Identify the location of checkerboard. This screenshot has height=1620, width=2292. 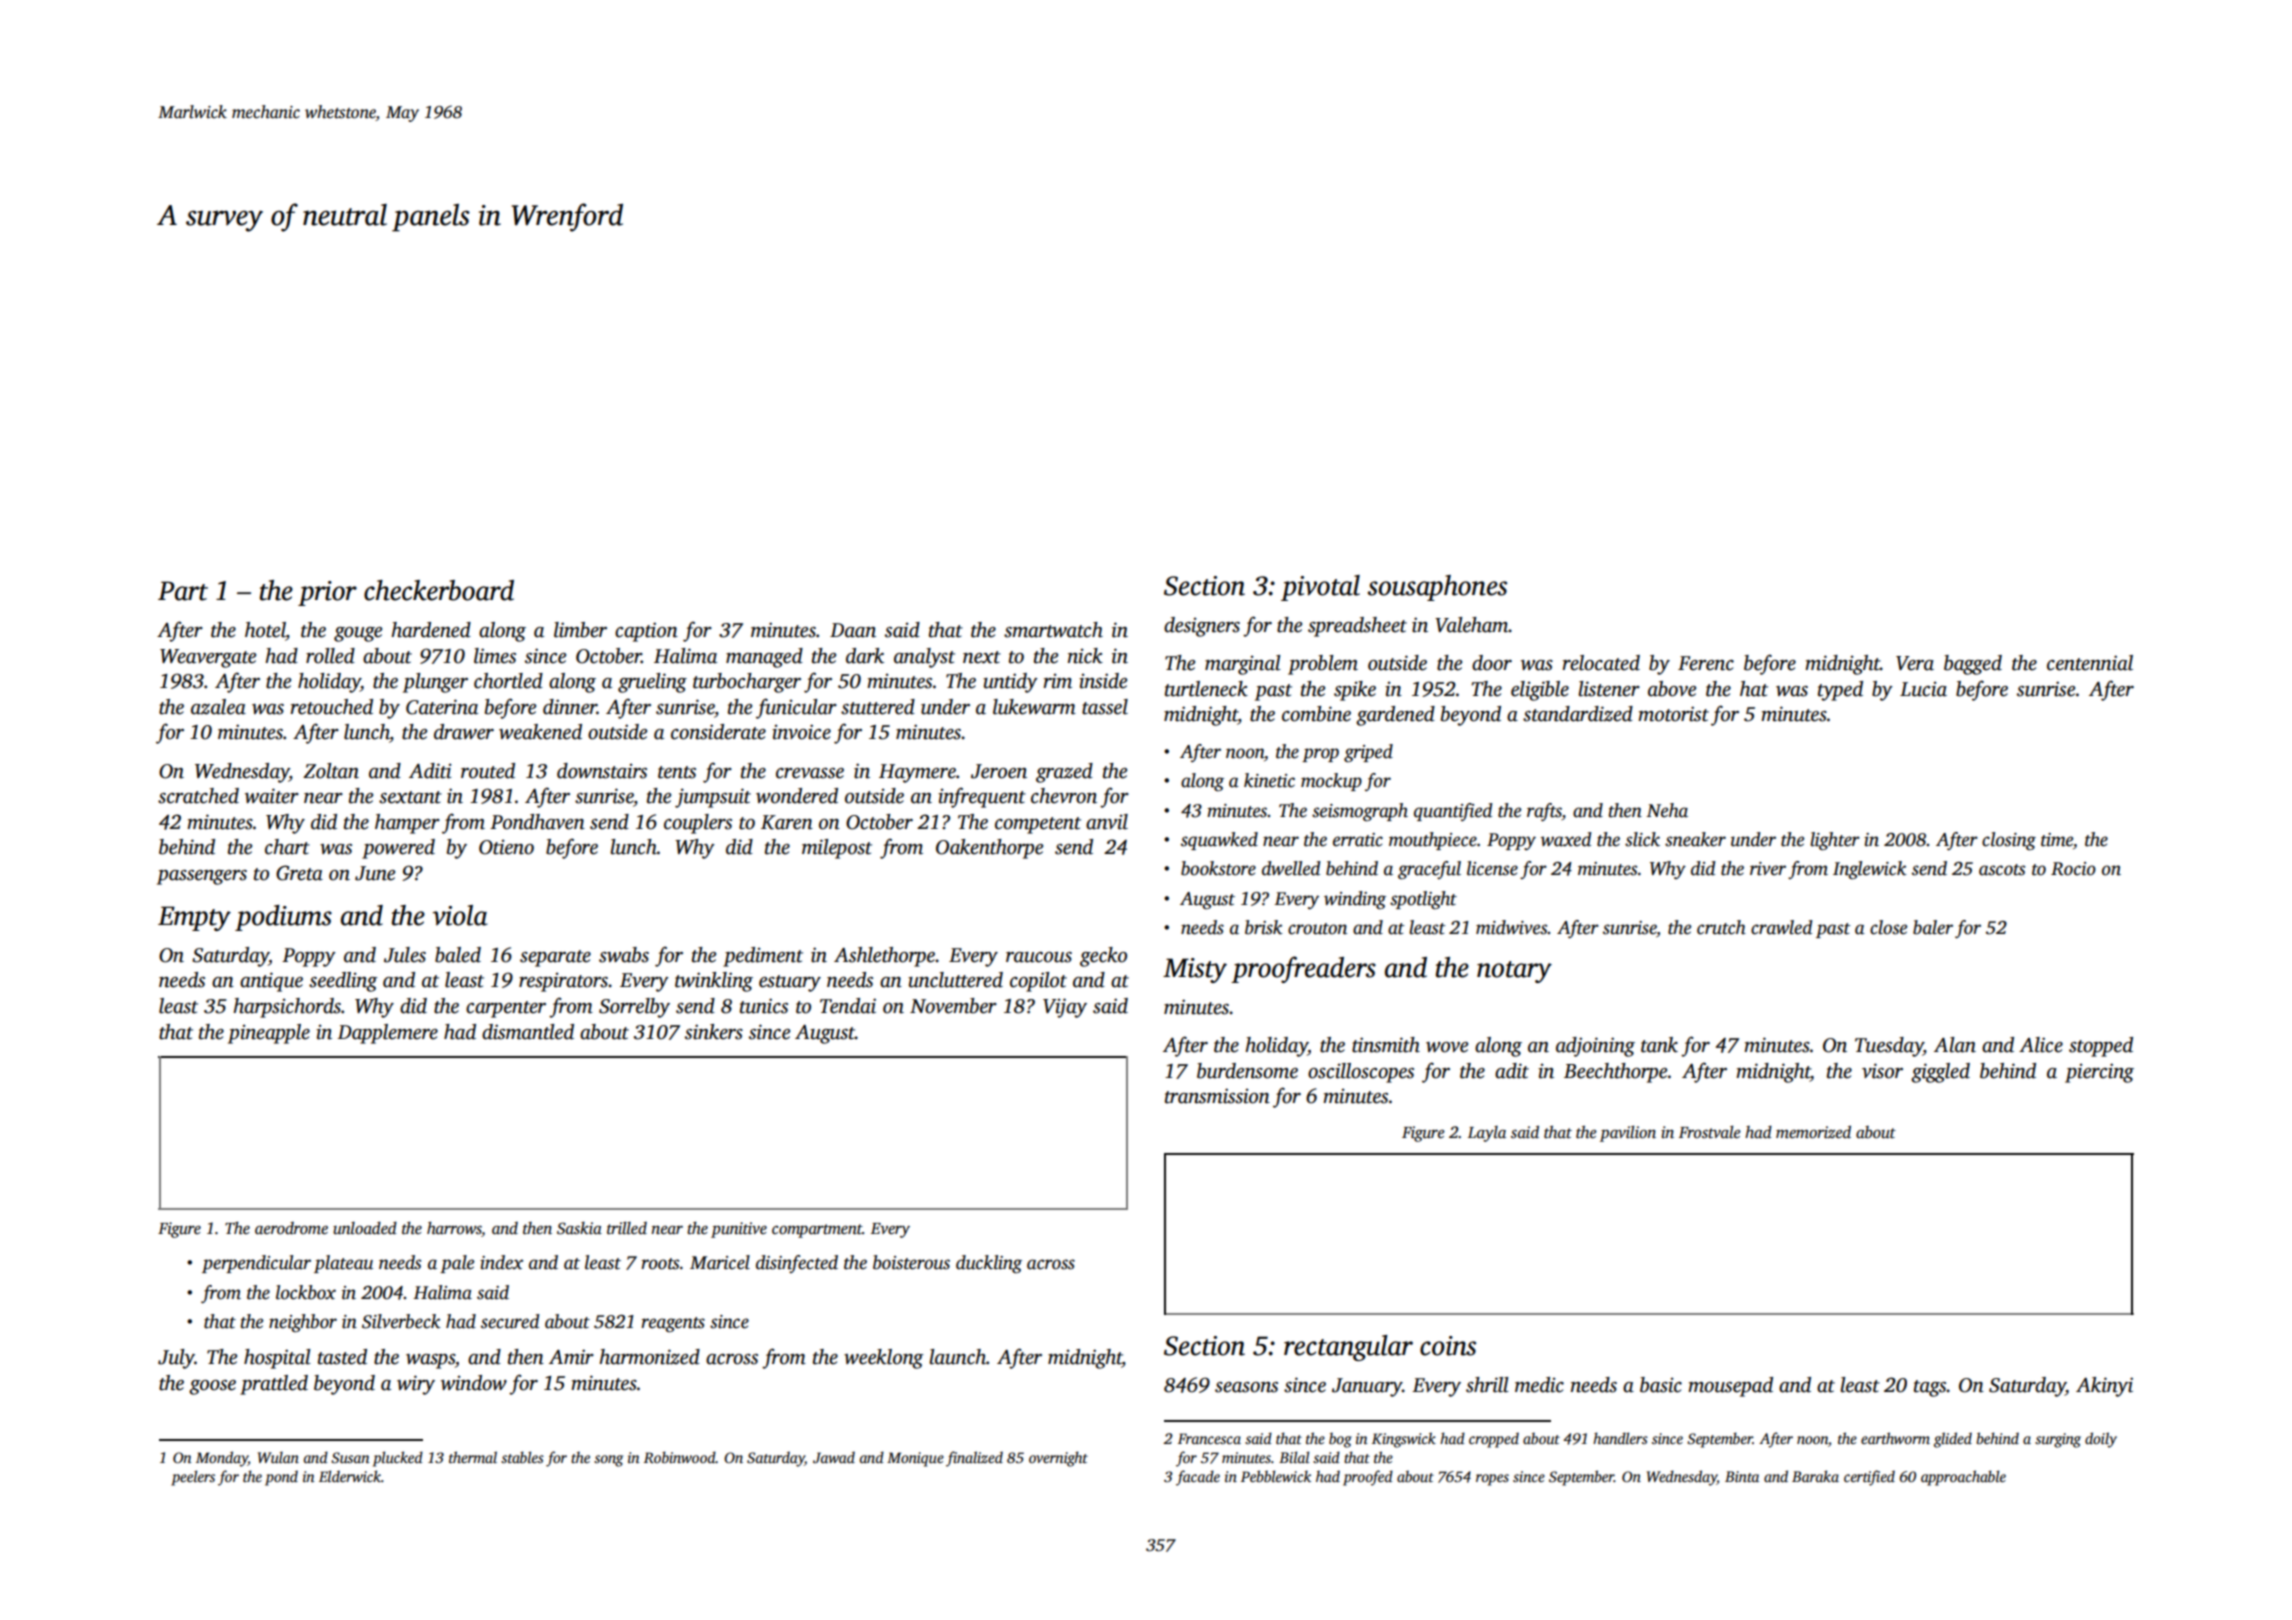
(439, 590).
